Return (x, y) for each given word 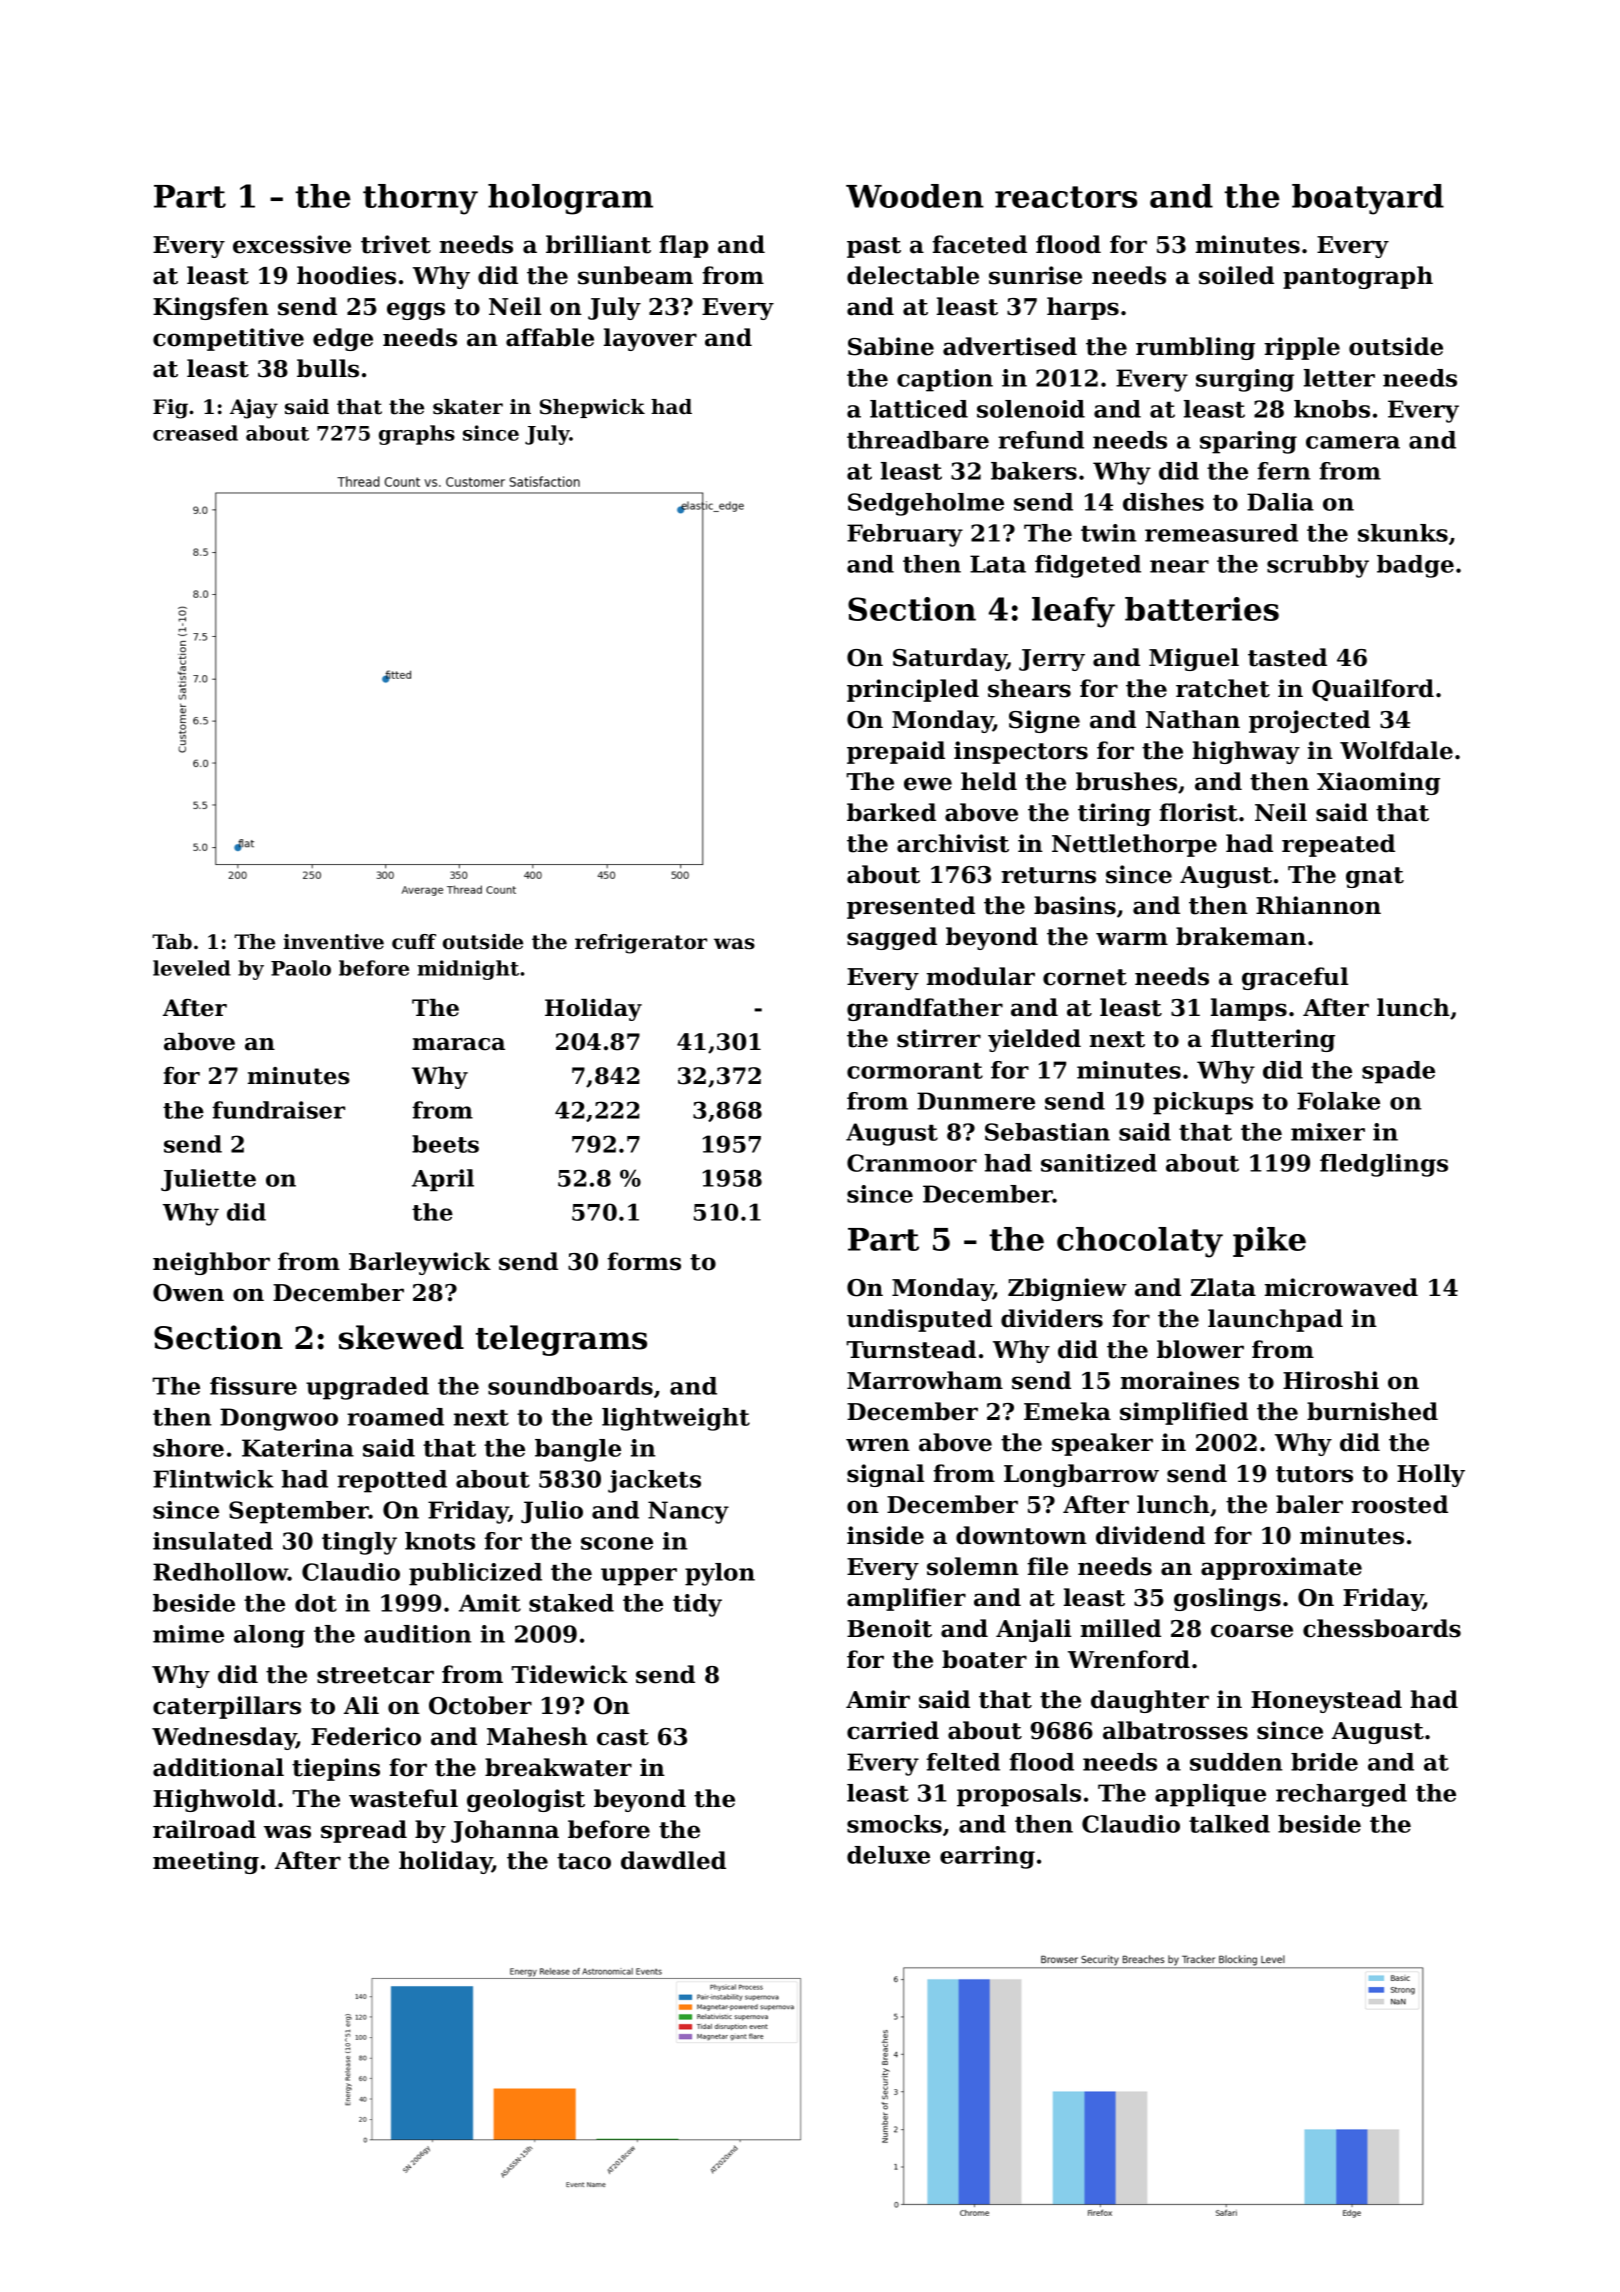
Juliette (208, 1180)
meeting (206, 1862)
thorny (420, 199)
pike (1269, 1242)
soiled (1236, 275)
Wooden (915, 196)
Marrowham (925, 1380)
